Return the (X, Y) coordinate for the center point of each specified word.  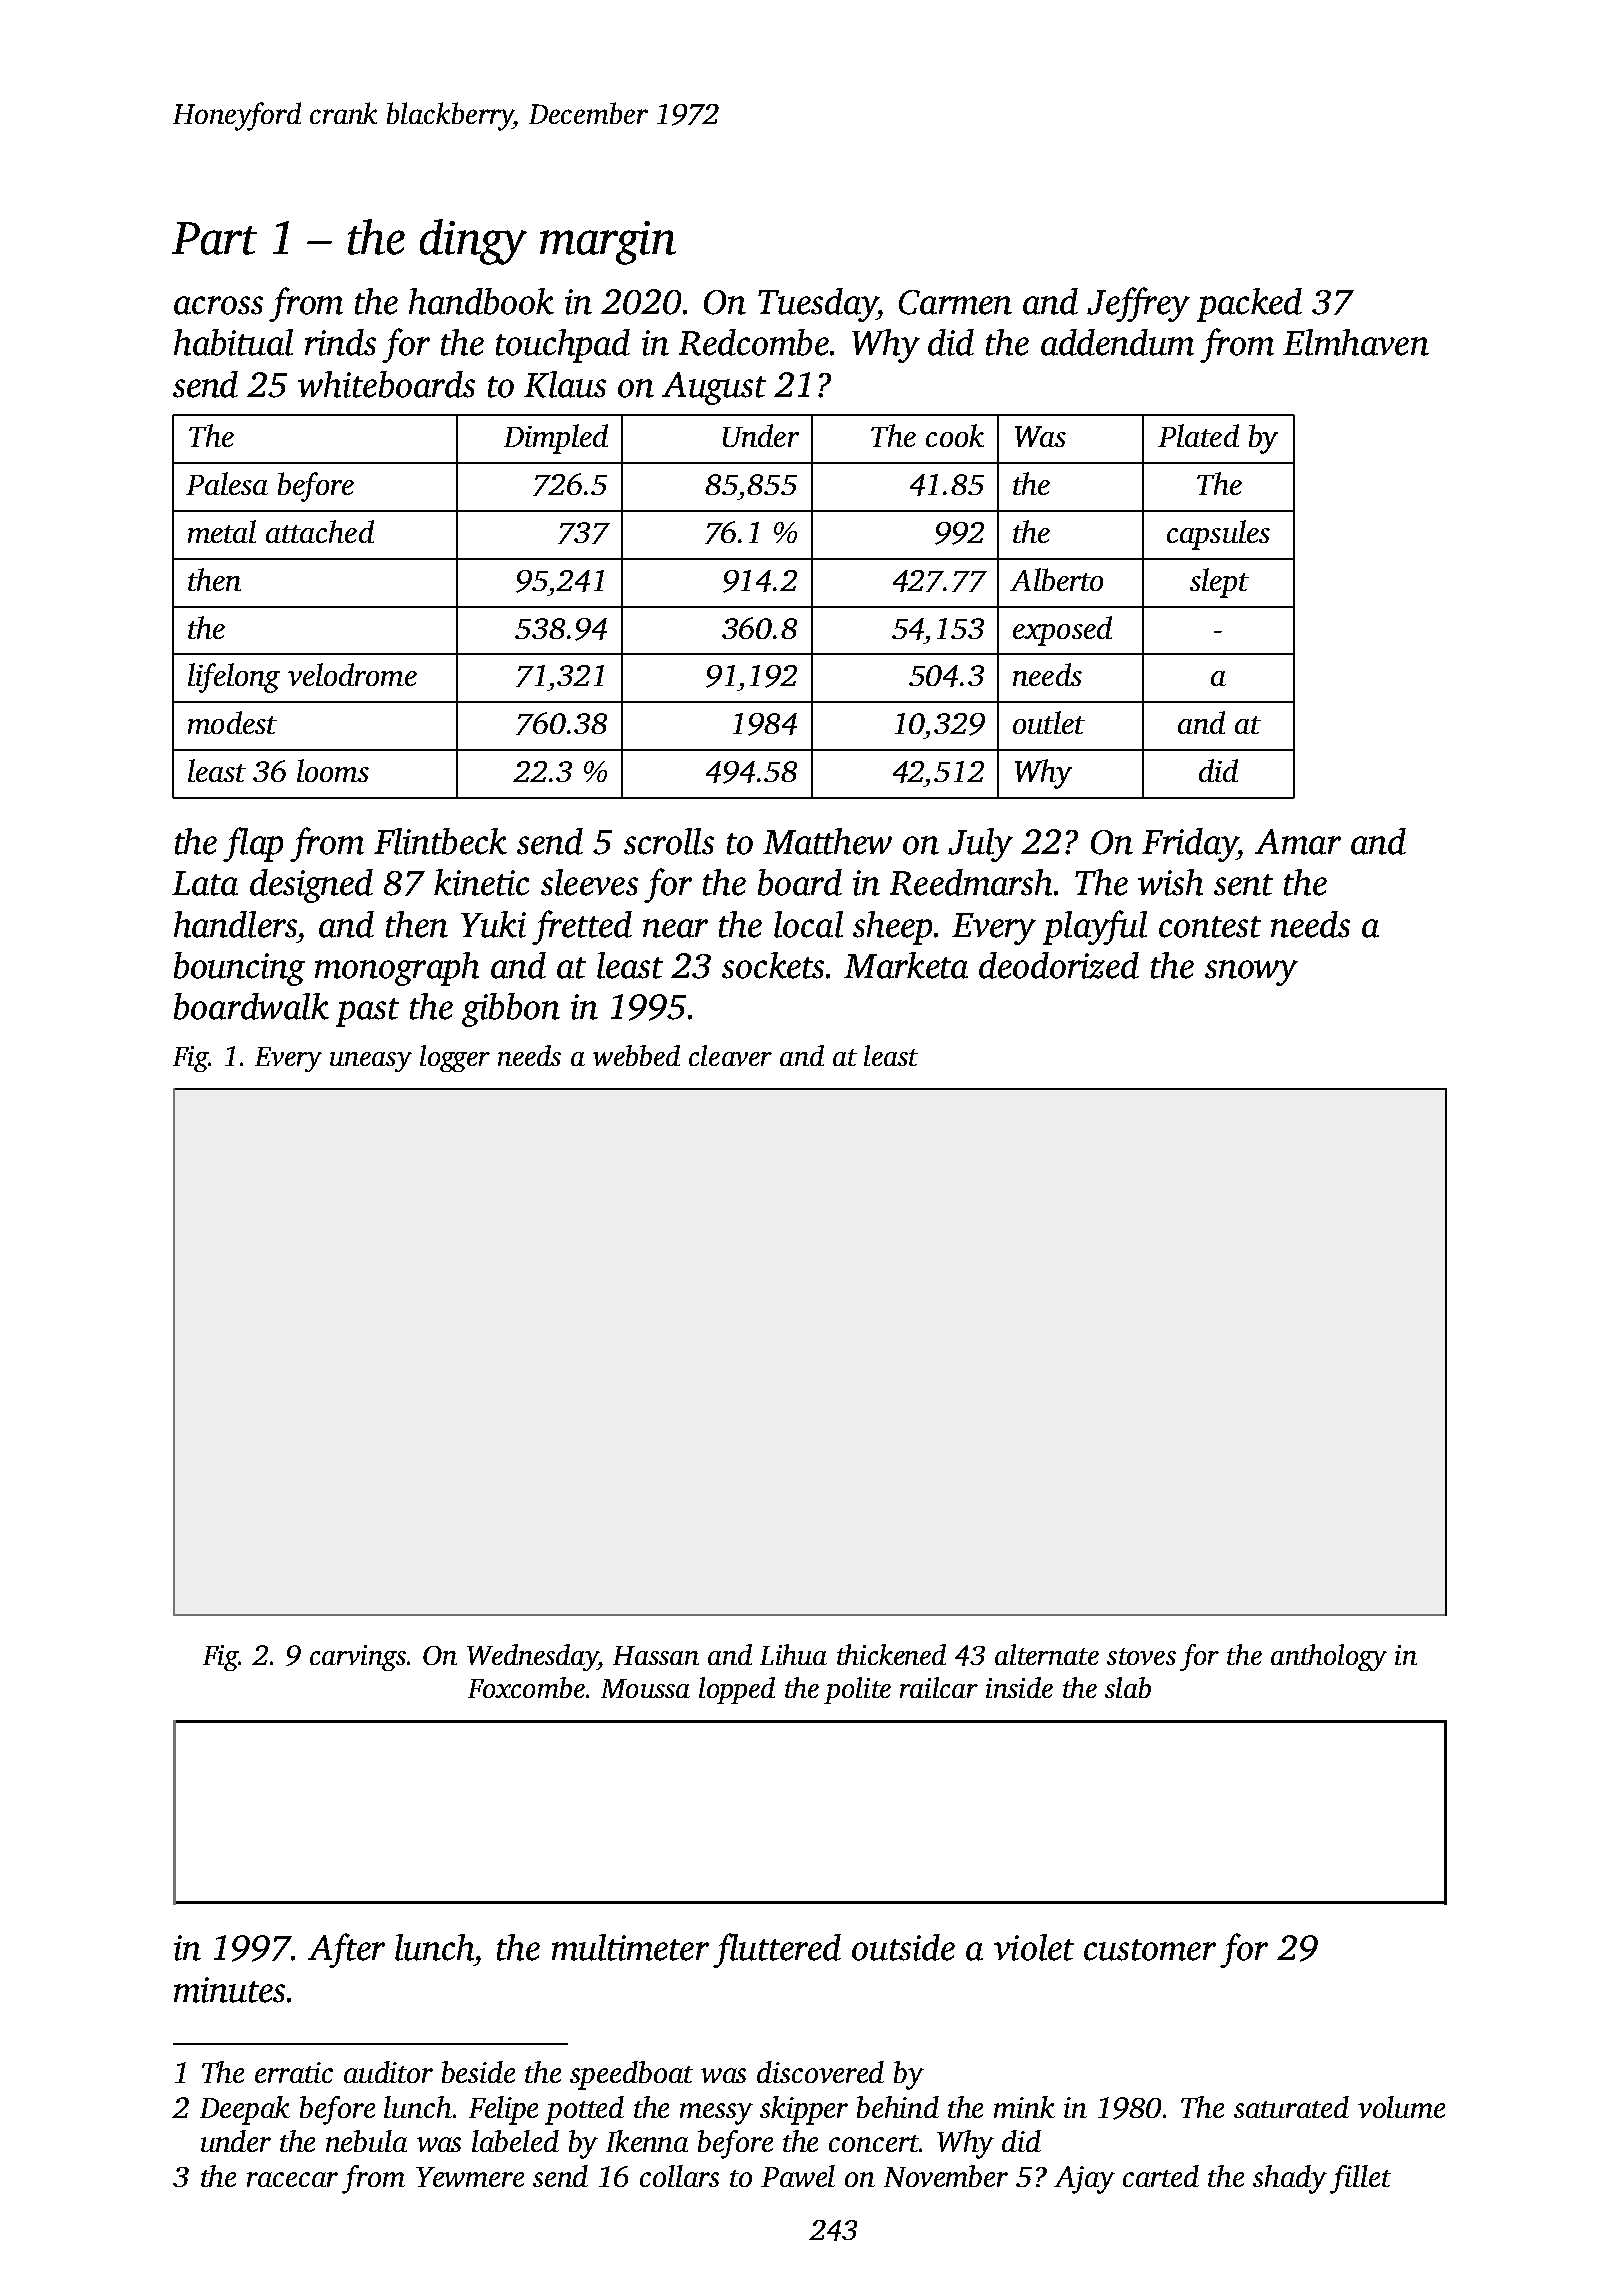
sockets (773, 965)
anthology (1329, 1657)
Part (214, 238)
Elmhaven (1356, 342)
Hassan (656, 1655)
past (367, 1012)
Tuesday (817, 305)
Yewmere (470, 2177)
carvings (358, 1658)
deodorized (1059, 965)
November (946, 2176)
